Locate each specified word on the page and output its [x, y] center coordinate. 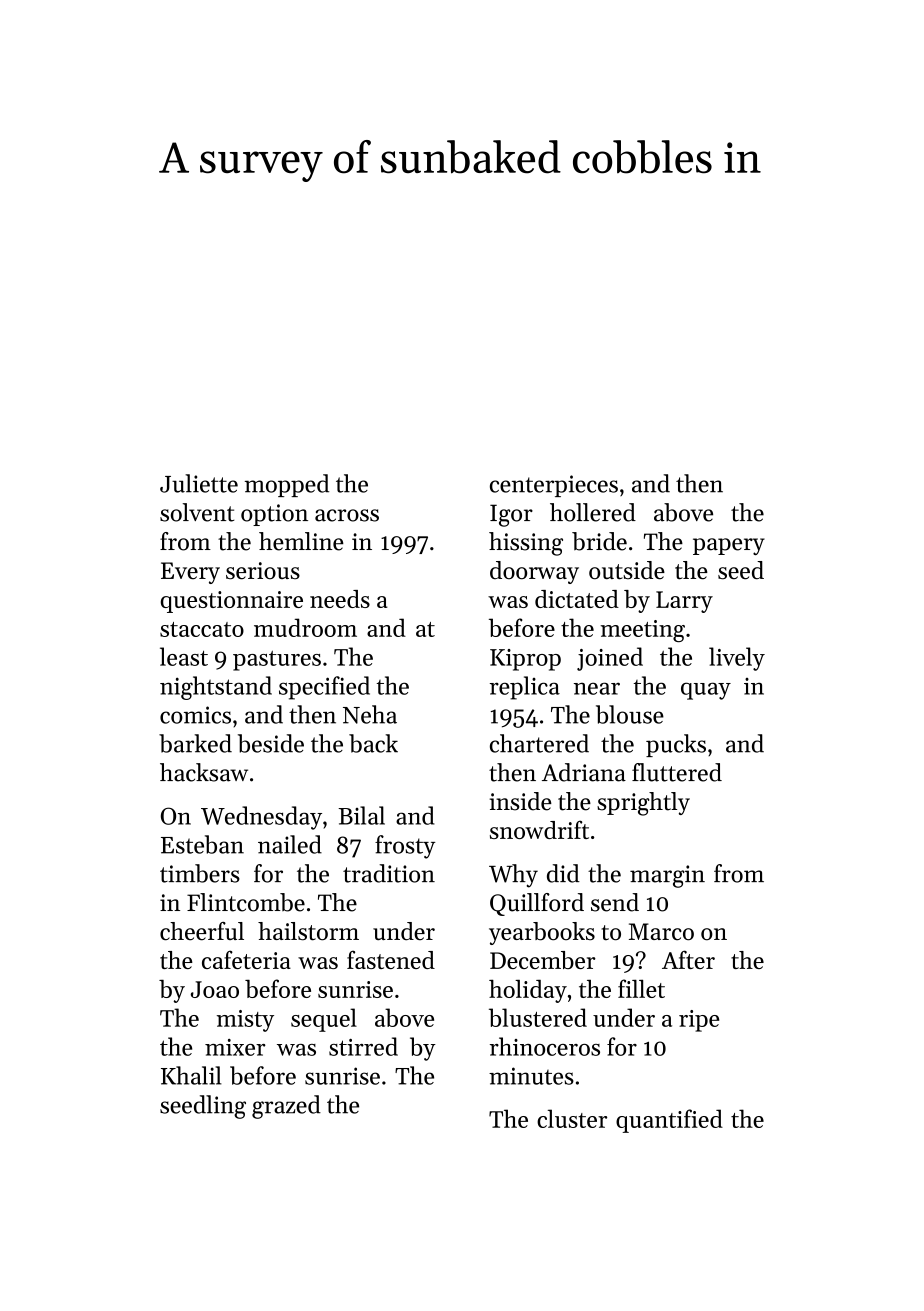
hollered [593, 512]
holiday [528, 991]
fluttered [677, 772]
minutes [531, 1076]
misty [245, 1021]
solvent [197, 512]
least [184, 656]
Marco [661, 932]
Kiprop [525, 660]
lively [737, 659]
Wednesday [261, 818]
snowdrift [539, 829]
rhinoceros [545, 1046]
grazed [286, 1107]
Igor [511, 515]
